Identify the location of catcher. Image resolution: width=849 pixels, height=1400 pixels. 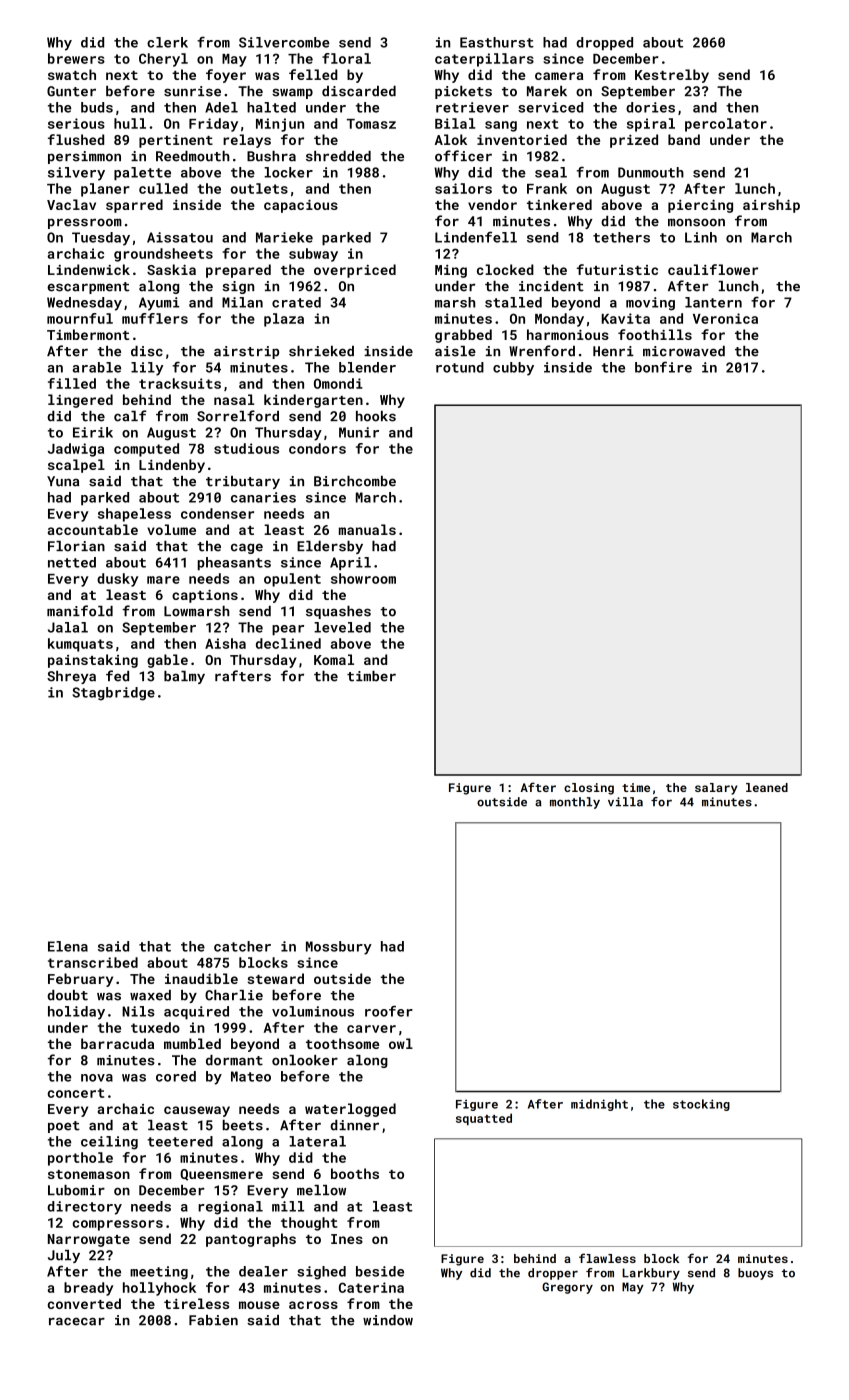
(242, 946).
